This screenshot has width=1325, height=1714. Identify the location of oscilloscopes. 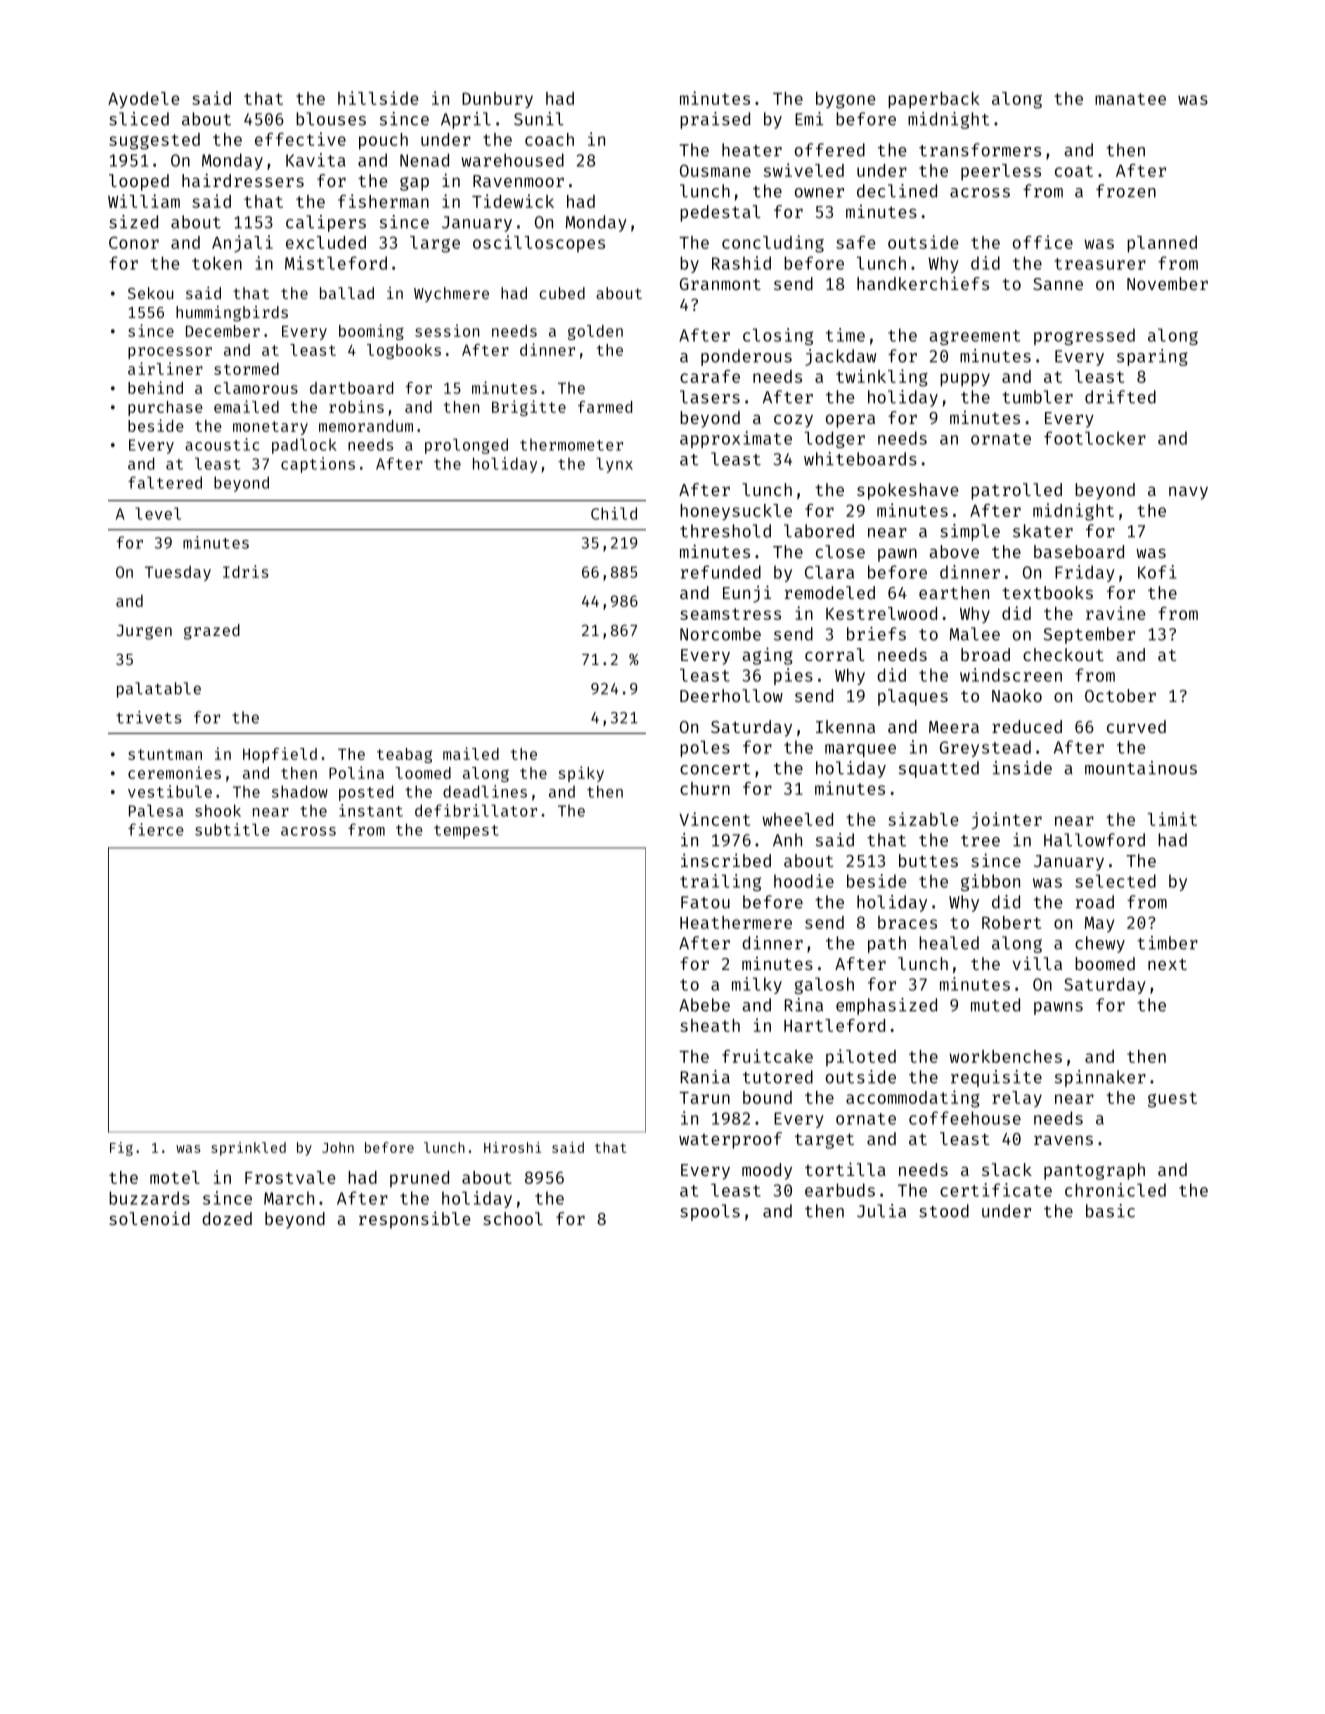
(539, 244).
